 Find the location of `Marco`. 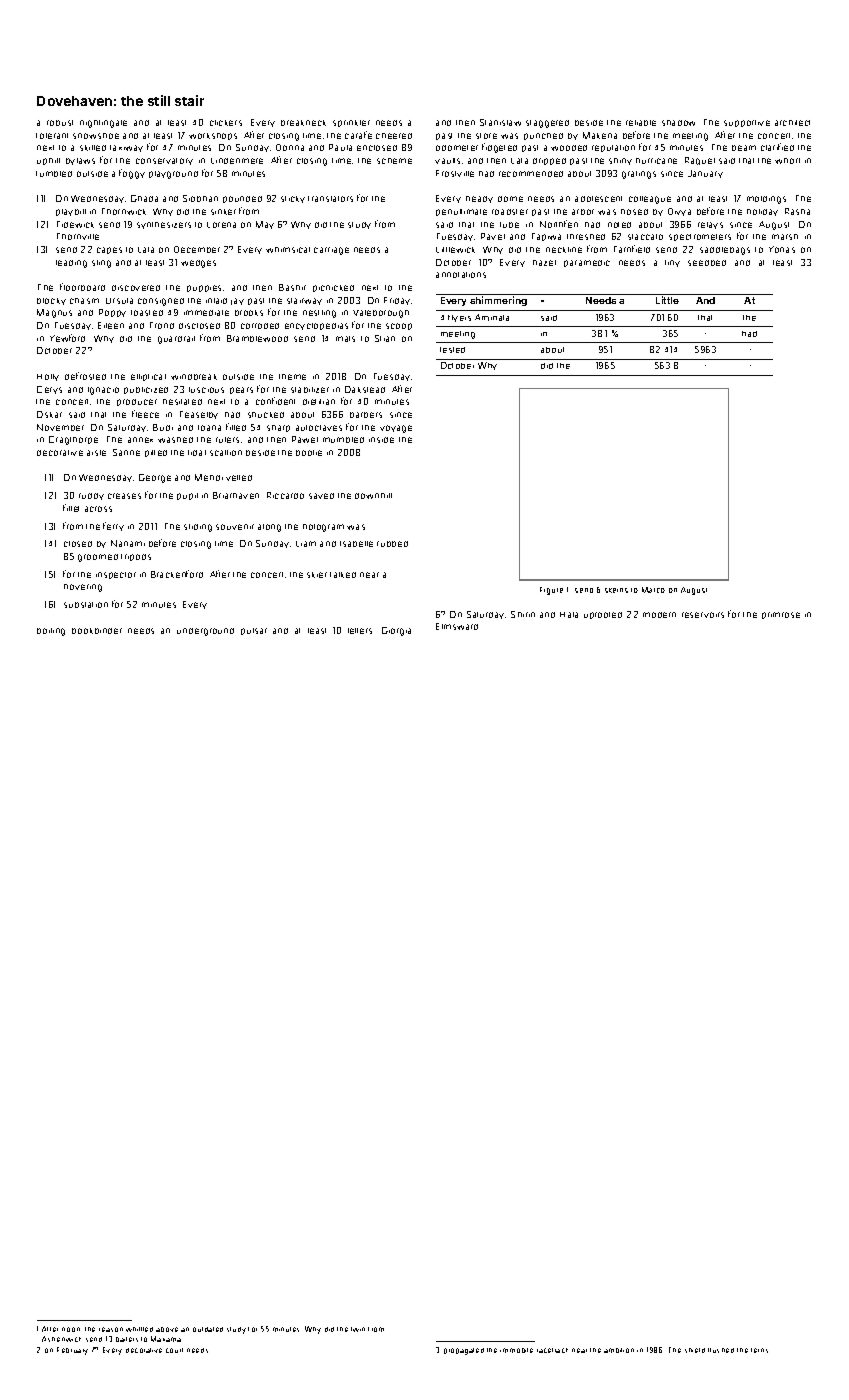

Marco is located at coordinates (653, 590).
